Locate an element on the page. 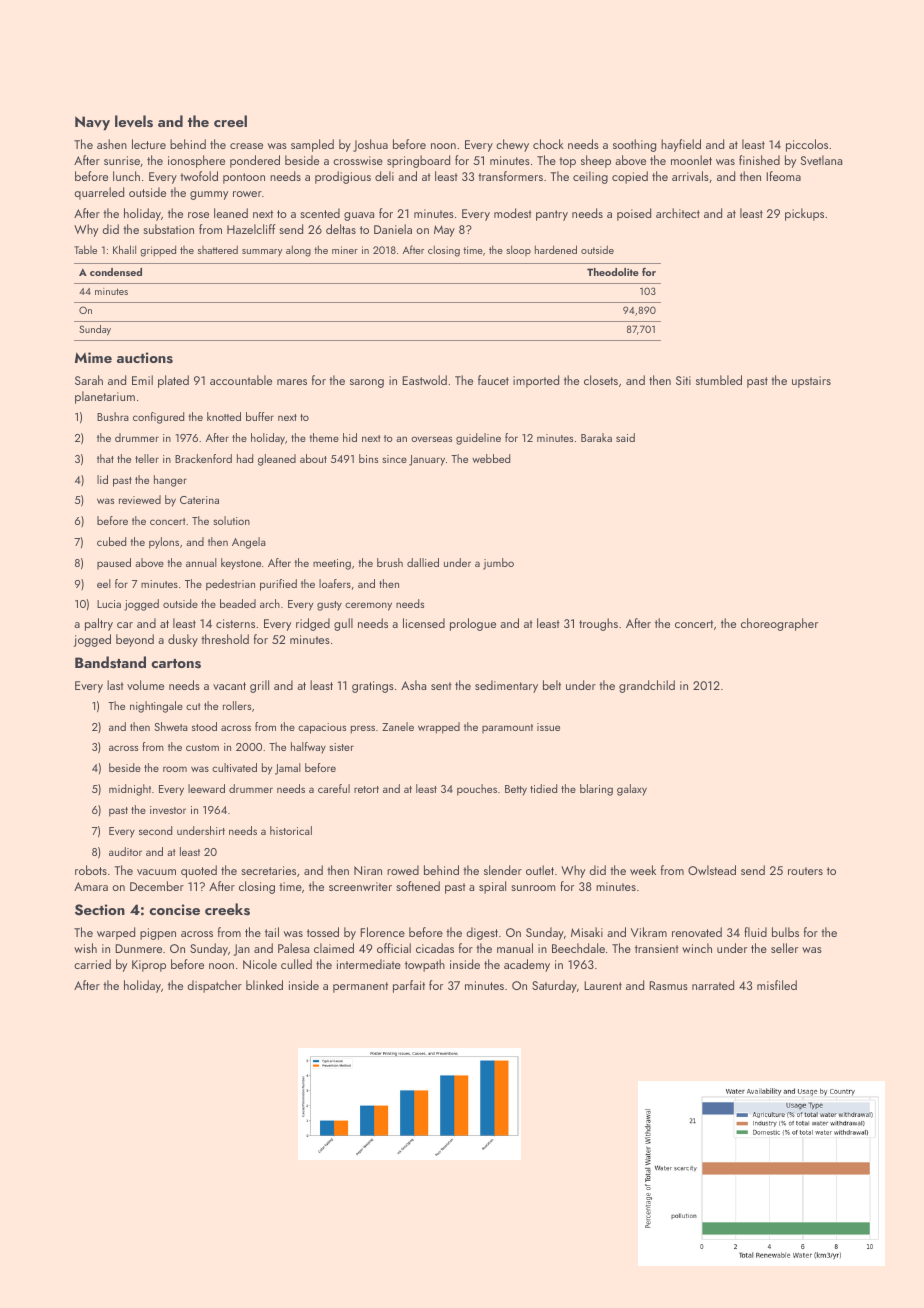 The width and height of the image is (924, 1308). creeks is located at coordinates (227, 909).
